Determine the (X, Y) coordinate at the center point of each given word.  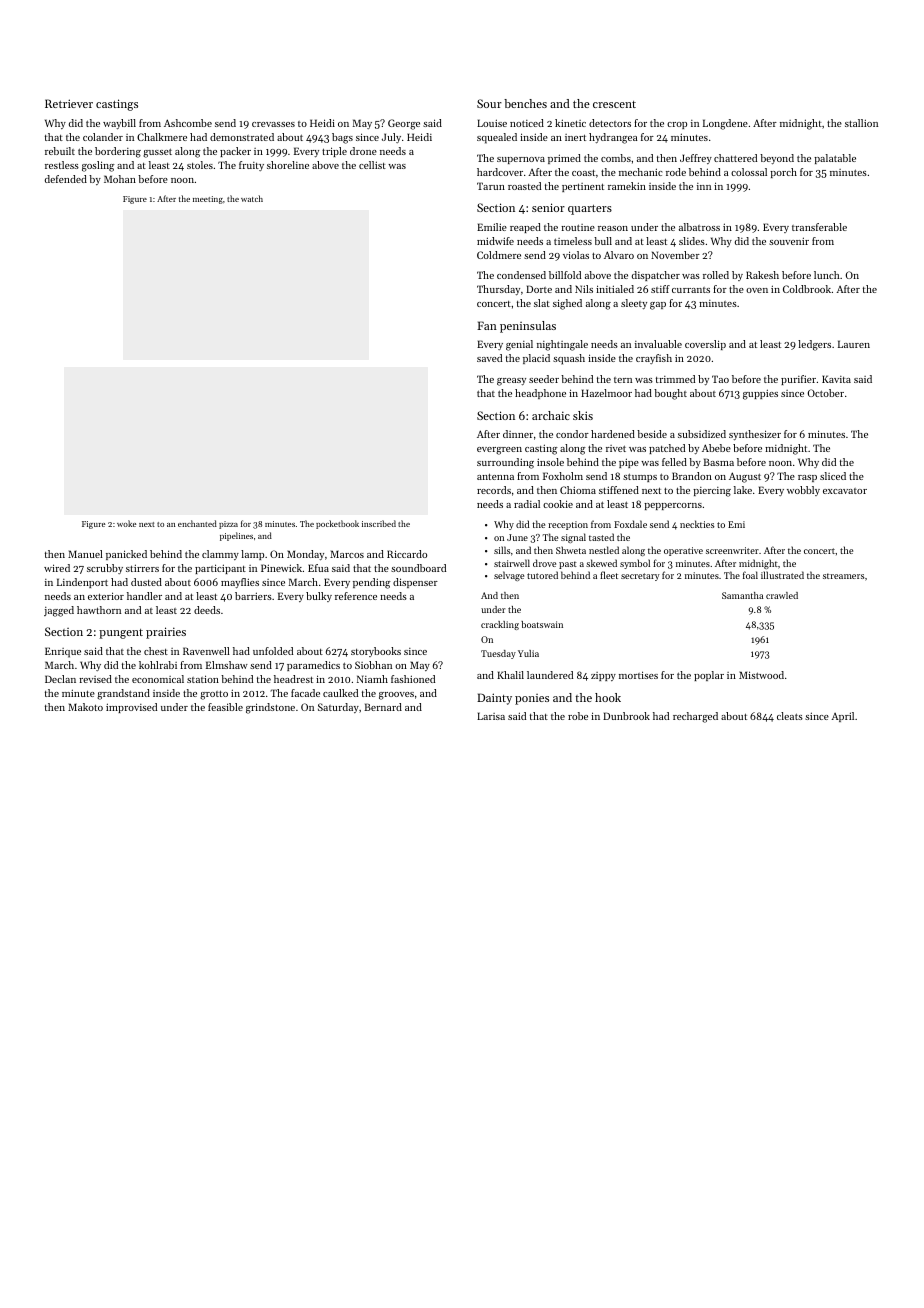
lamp (252, 555)
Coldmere (499, 255)
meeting (208, 200)
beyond (777, 159)
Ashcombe (188, 123)
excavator (845, 491)
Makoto (85, 707)
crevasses (273, 124)
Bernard (383, 707)
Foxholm (563, 476)
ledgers (814, 345)
